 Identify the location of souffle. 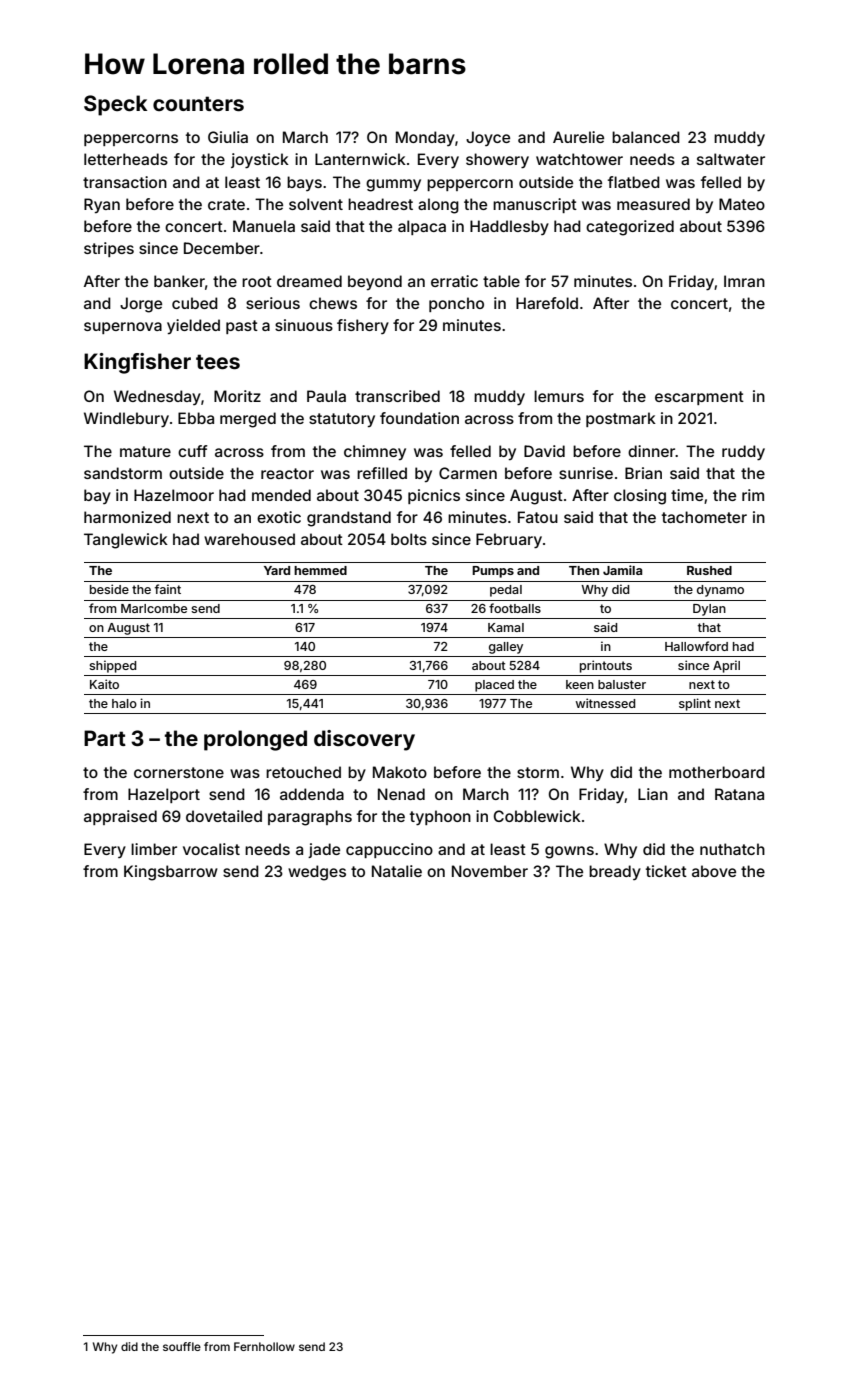
(182, 1346).
